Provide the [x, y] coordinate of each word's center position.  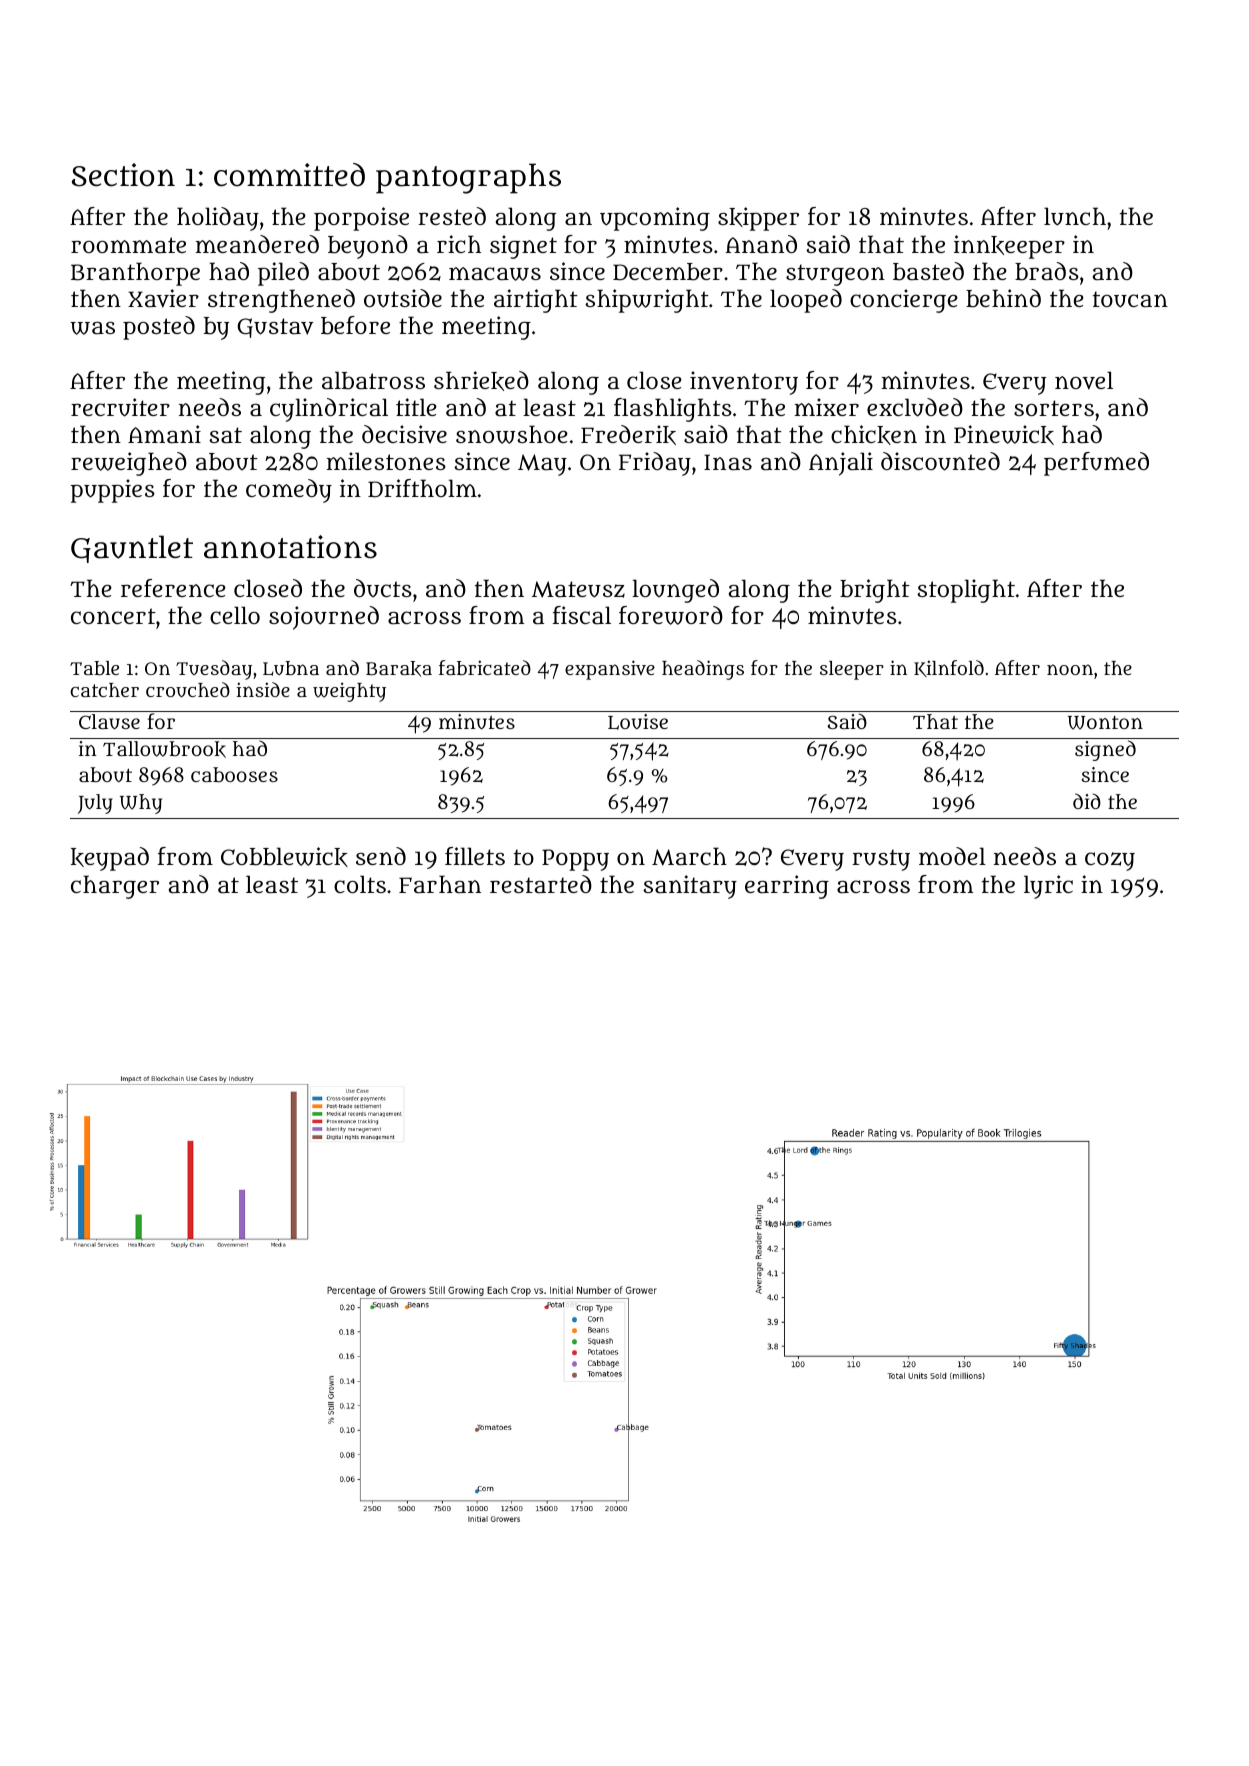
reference [173, 588]
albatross [373, 380]
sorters [1054, 408]
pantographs [468, 178]
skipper [758, 219]
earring [787, 887]
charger [115, 887]
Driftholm [422, 488]
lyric [1048, 887]
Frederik [628, 435]
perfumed [1096, 464]
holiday [218, 219]
